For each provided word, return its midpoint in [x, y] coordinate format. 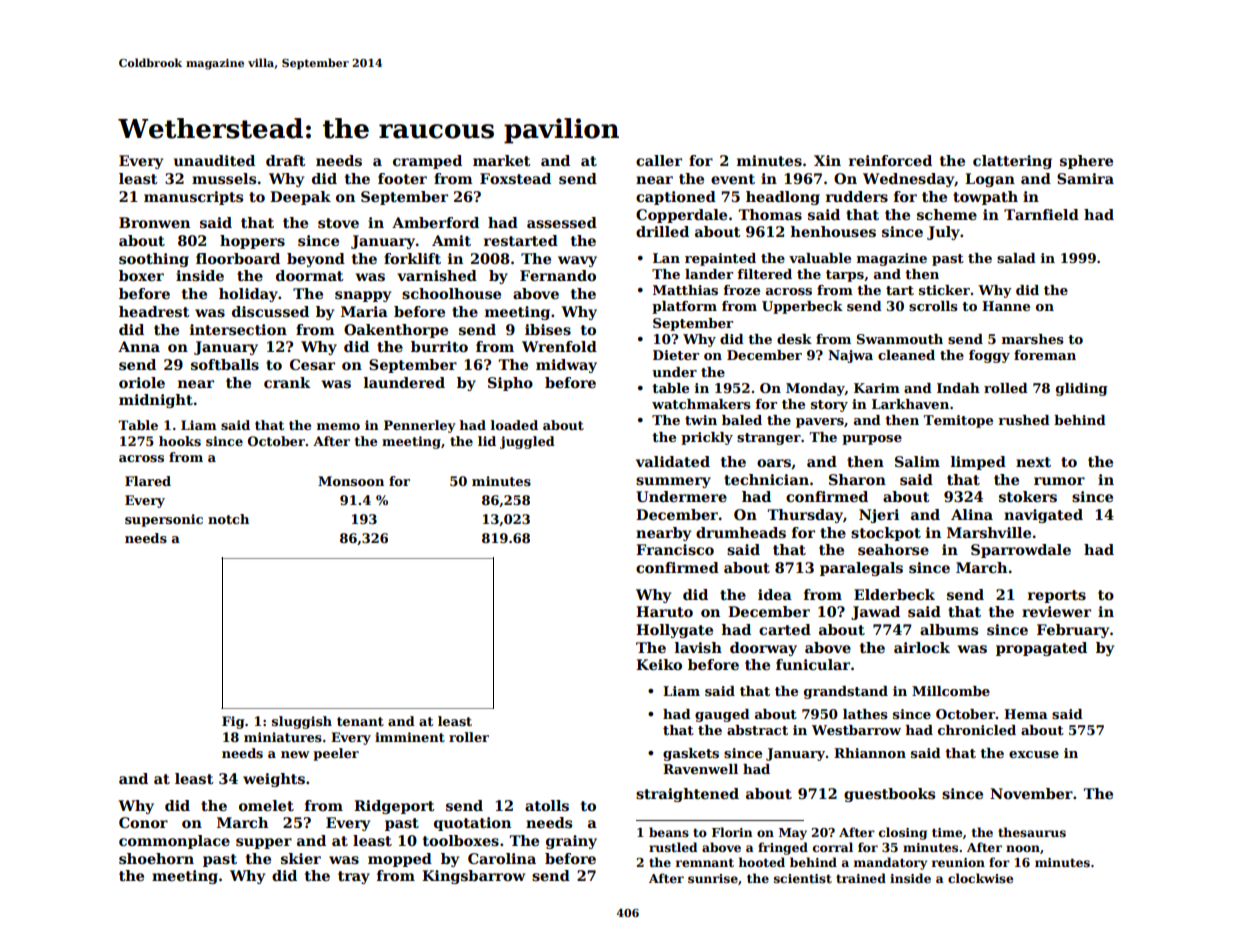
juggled [527, 442]
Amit [451, 240]
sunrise [713, 878]
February [1073, 631]
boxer [141, 275]
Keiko [659, 664]
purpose [872, 440]
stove [338, 223]
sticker [944, 290]
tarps [845, 276]
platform [684, 307]
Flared [148, 481]
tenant [360, 721]
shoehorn [156, 858]
